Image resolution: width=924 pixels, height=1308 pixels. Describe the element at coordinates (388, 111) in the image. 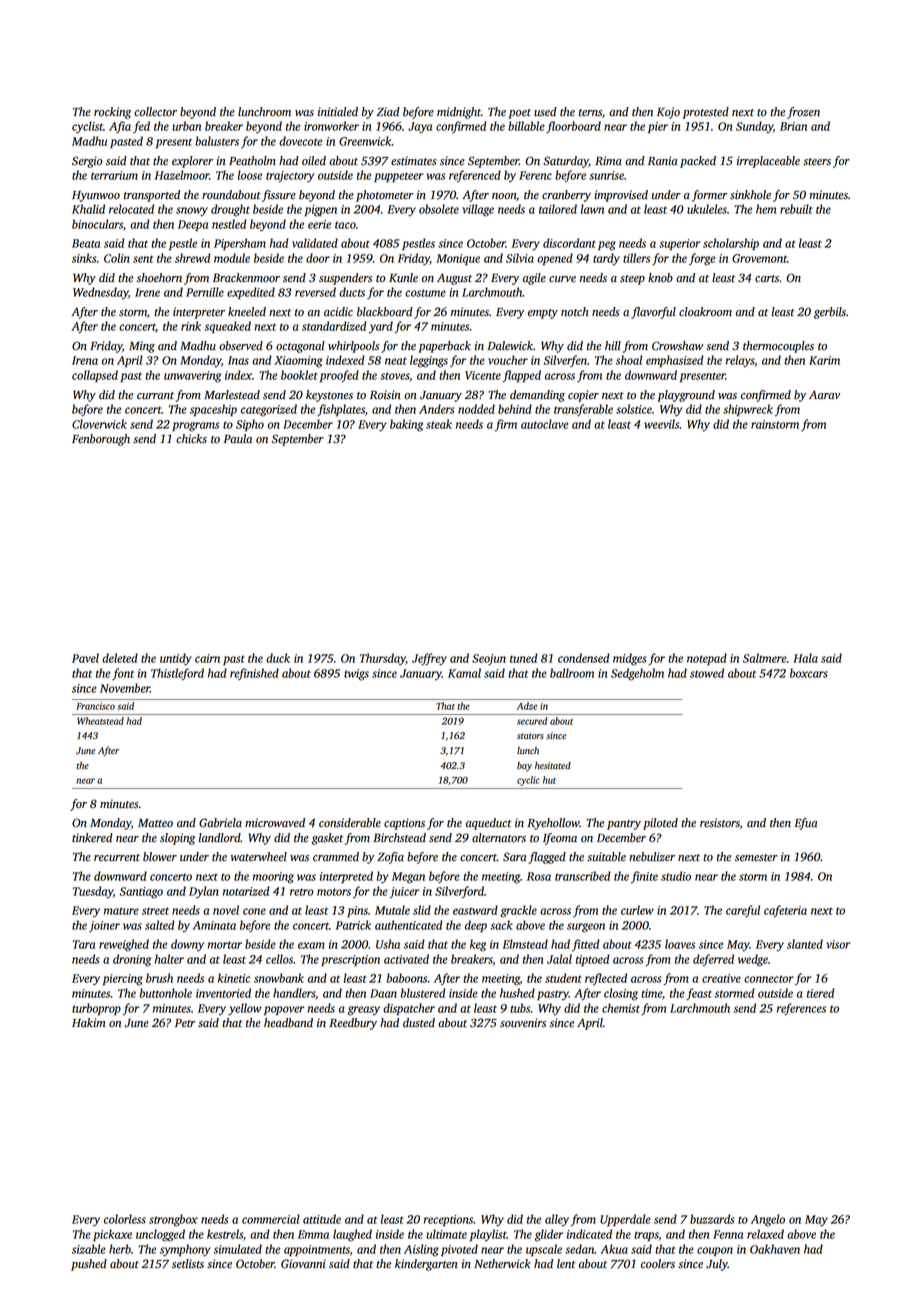

I see `Ziad` at that location.
